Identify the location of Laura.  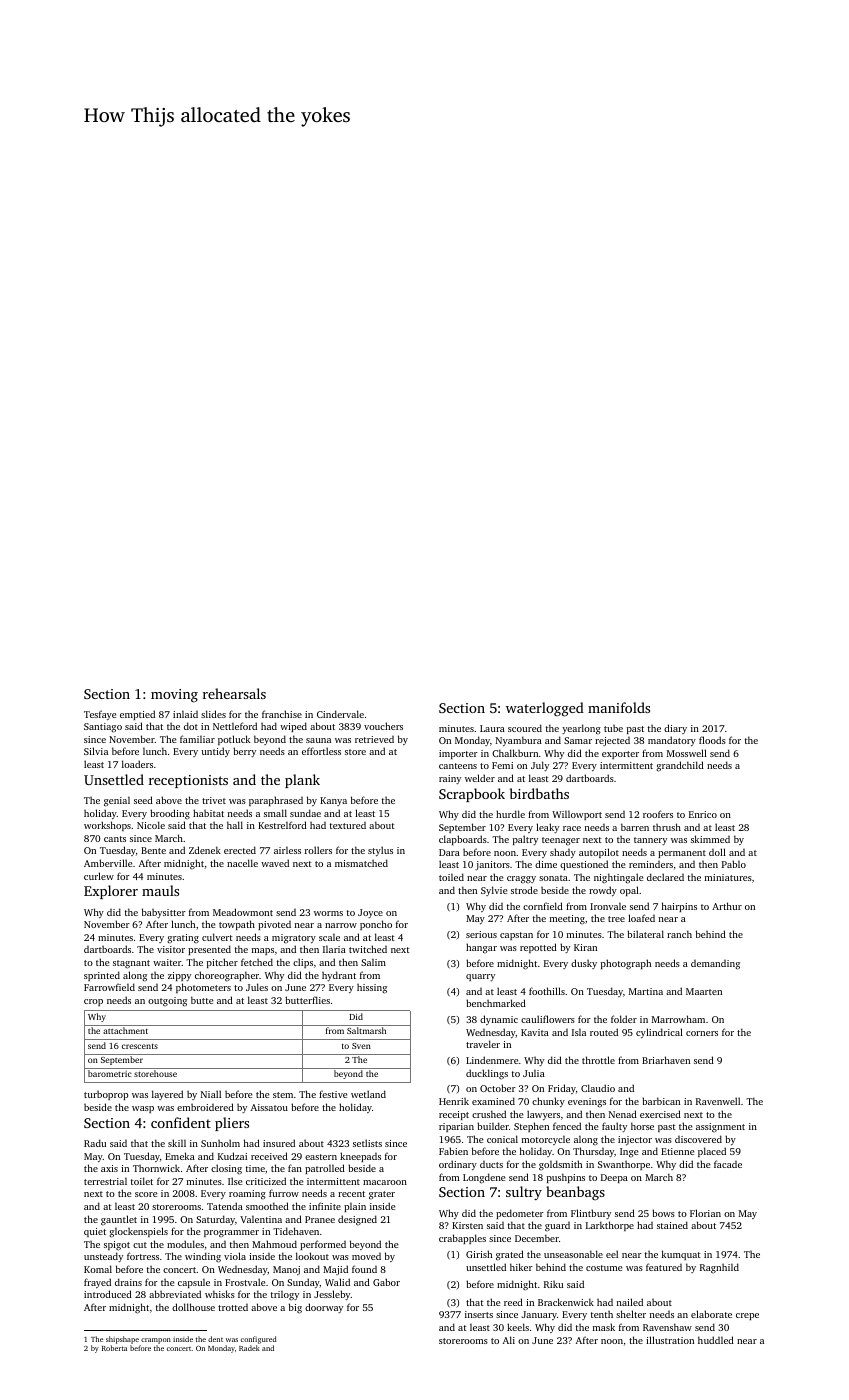
(492, 728).
